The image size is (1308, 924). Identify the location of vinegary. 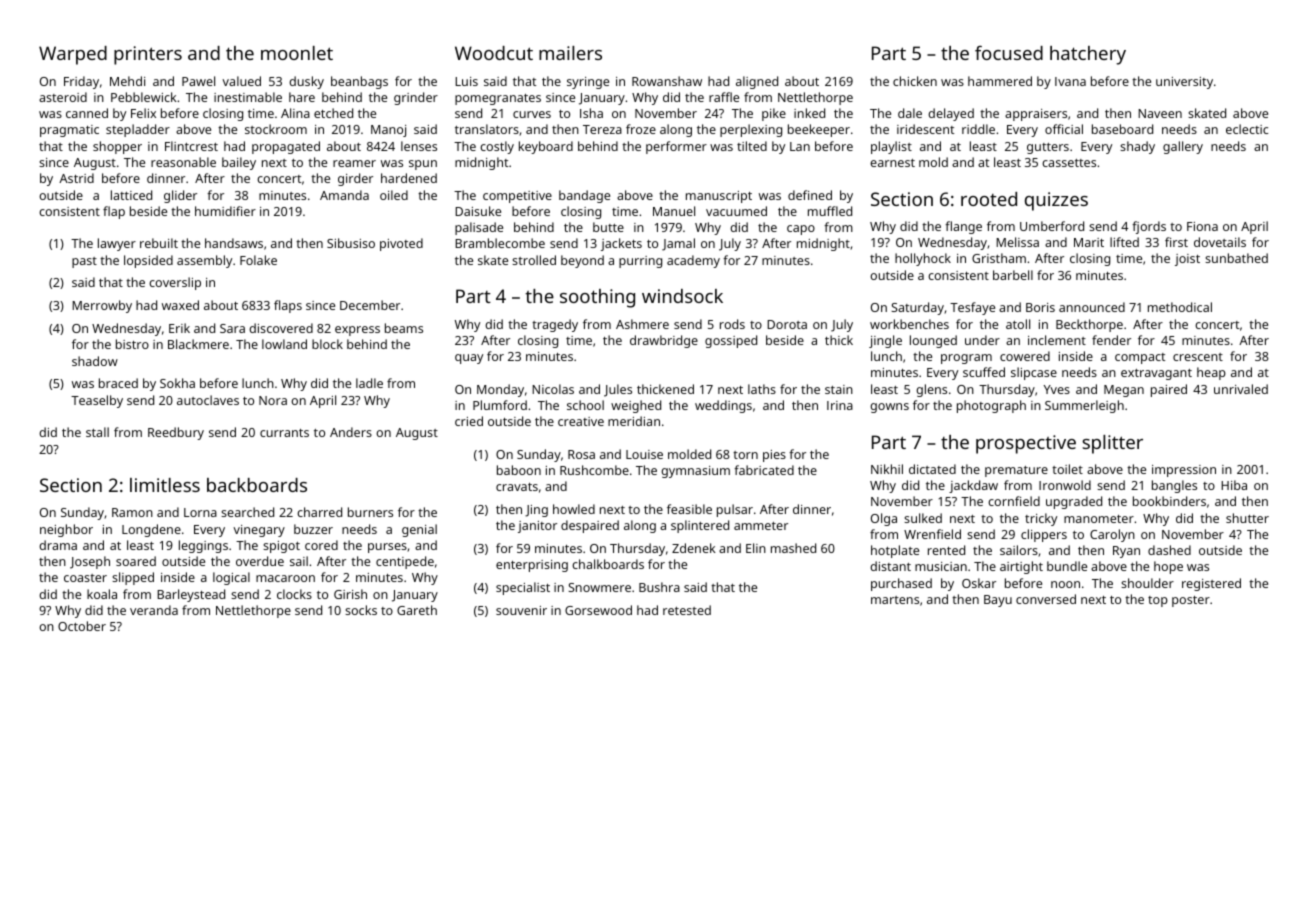
(259, 531).
